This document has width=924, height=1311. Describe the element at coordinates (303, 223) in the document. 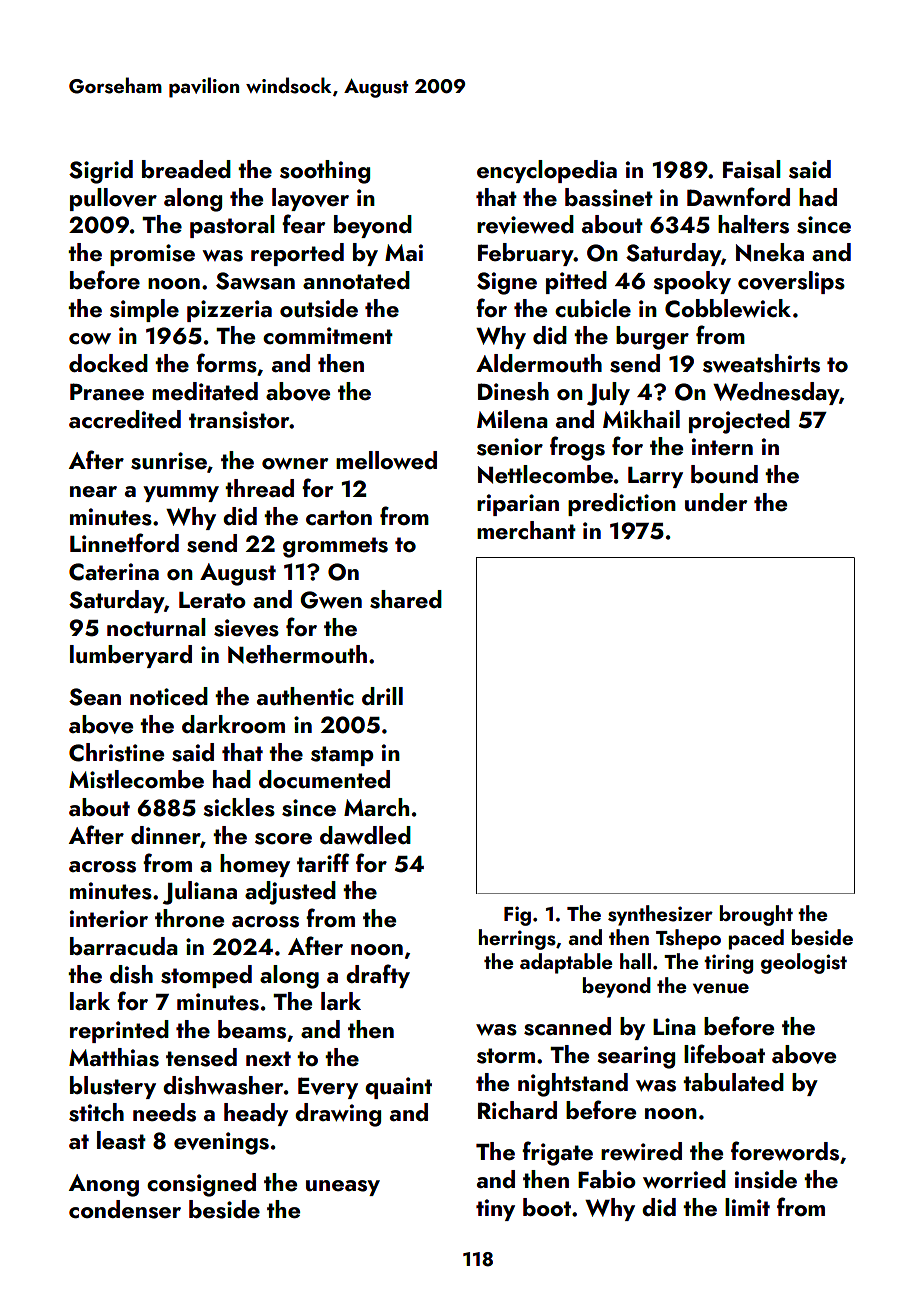

I see `fear` at that location.
